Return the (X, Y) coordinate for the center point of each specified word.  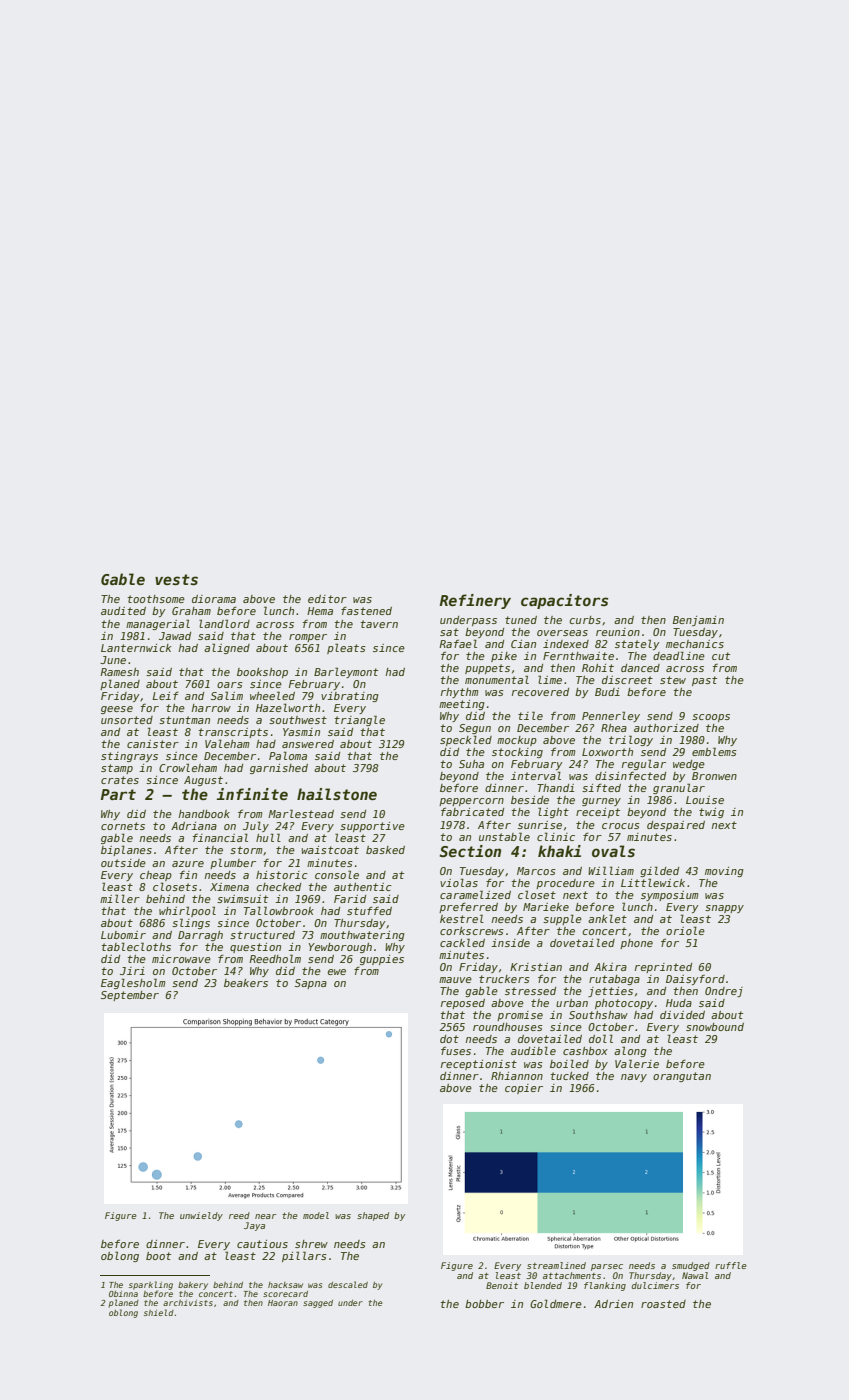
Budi (607, 692)
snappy (724, 909)
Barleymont (346, 672)
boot (158, 1256)
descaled (348, 1284)
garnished (279, 769)
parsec (607, 1267)
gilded (659, 871)
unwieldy (201, 1216)
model (316, 1215)
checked (278, 887)
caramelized (475, 894)
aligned (227, 648)
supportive (372, 827)
